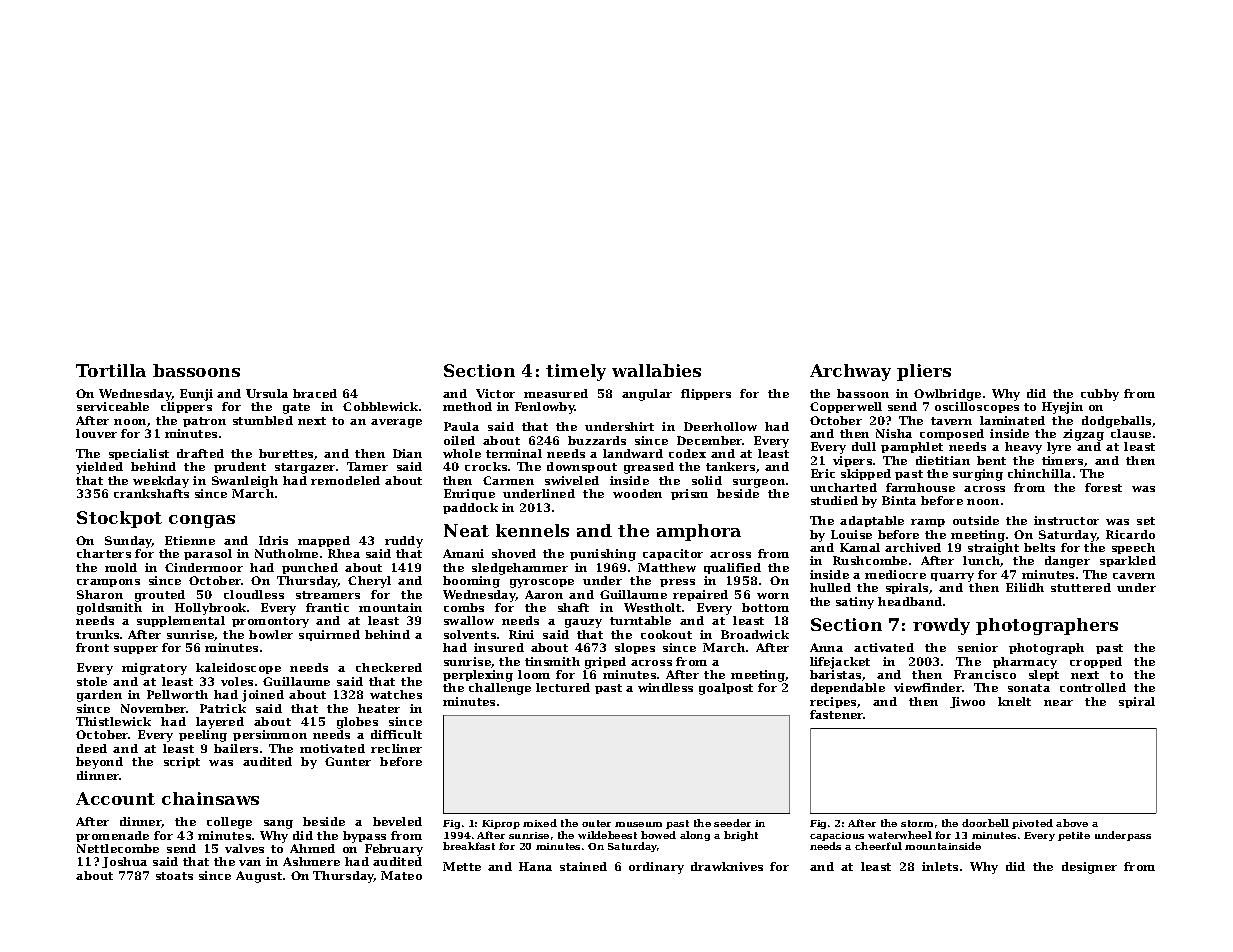  Describe the element at coordinates (1067, 562) in the image. I see `danger` at that location.
